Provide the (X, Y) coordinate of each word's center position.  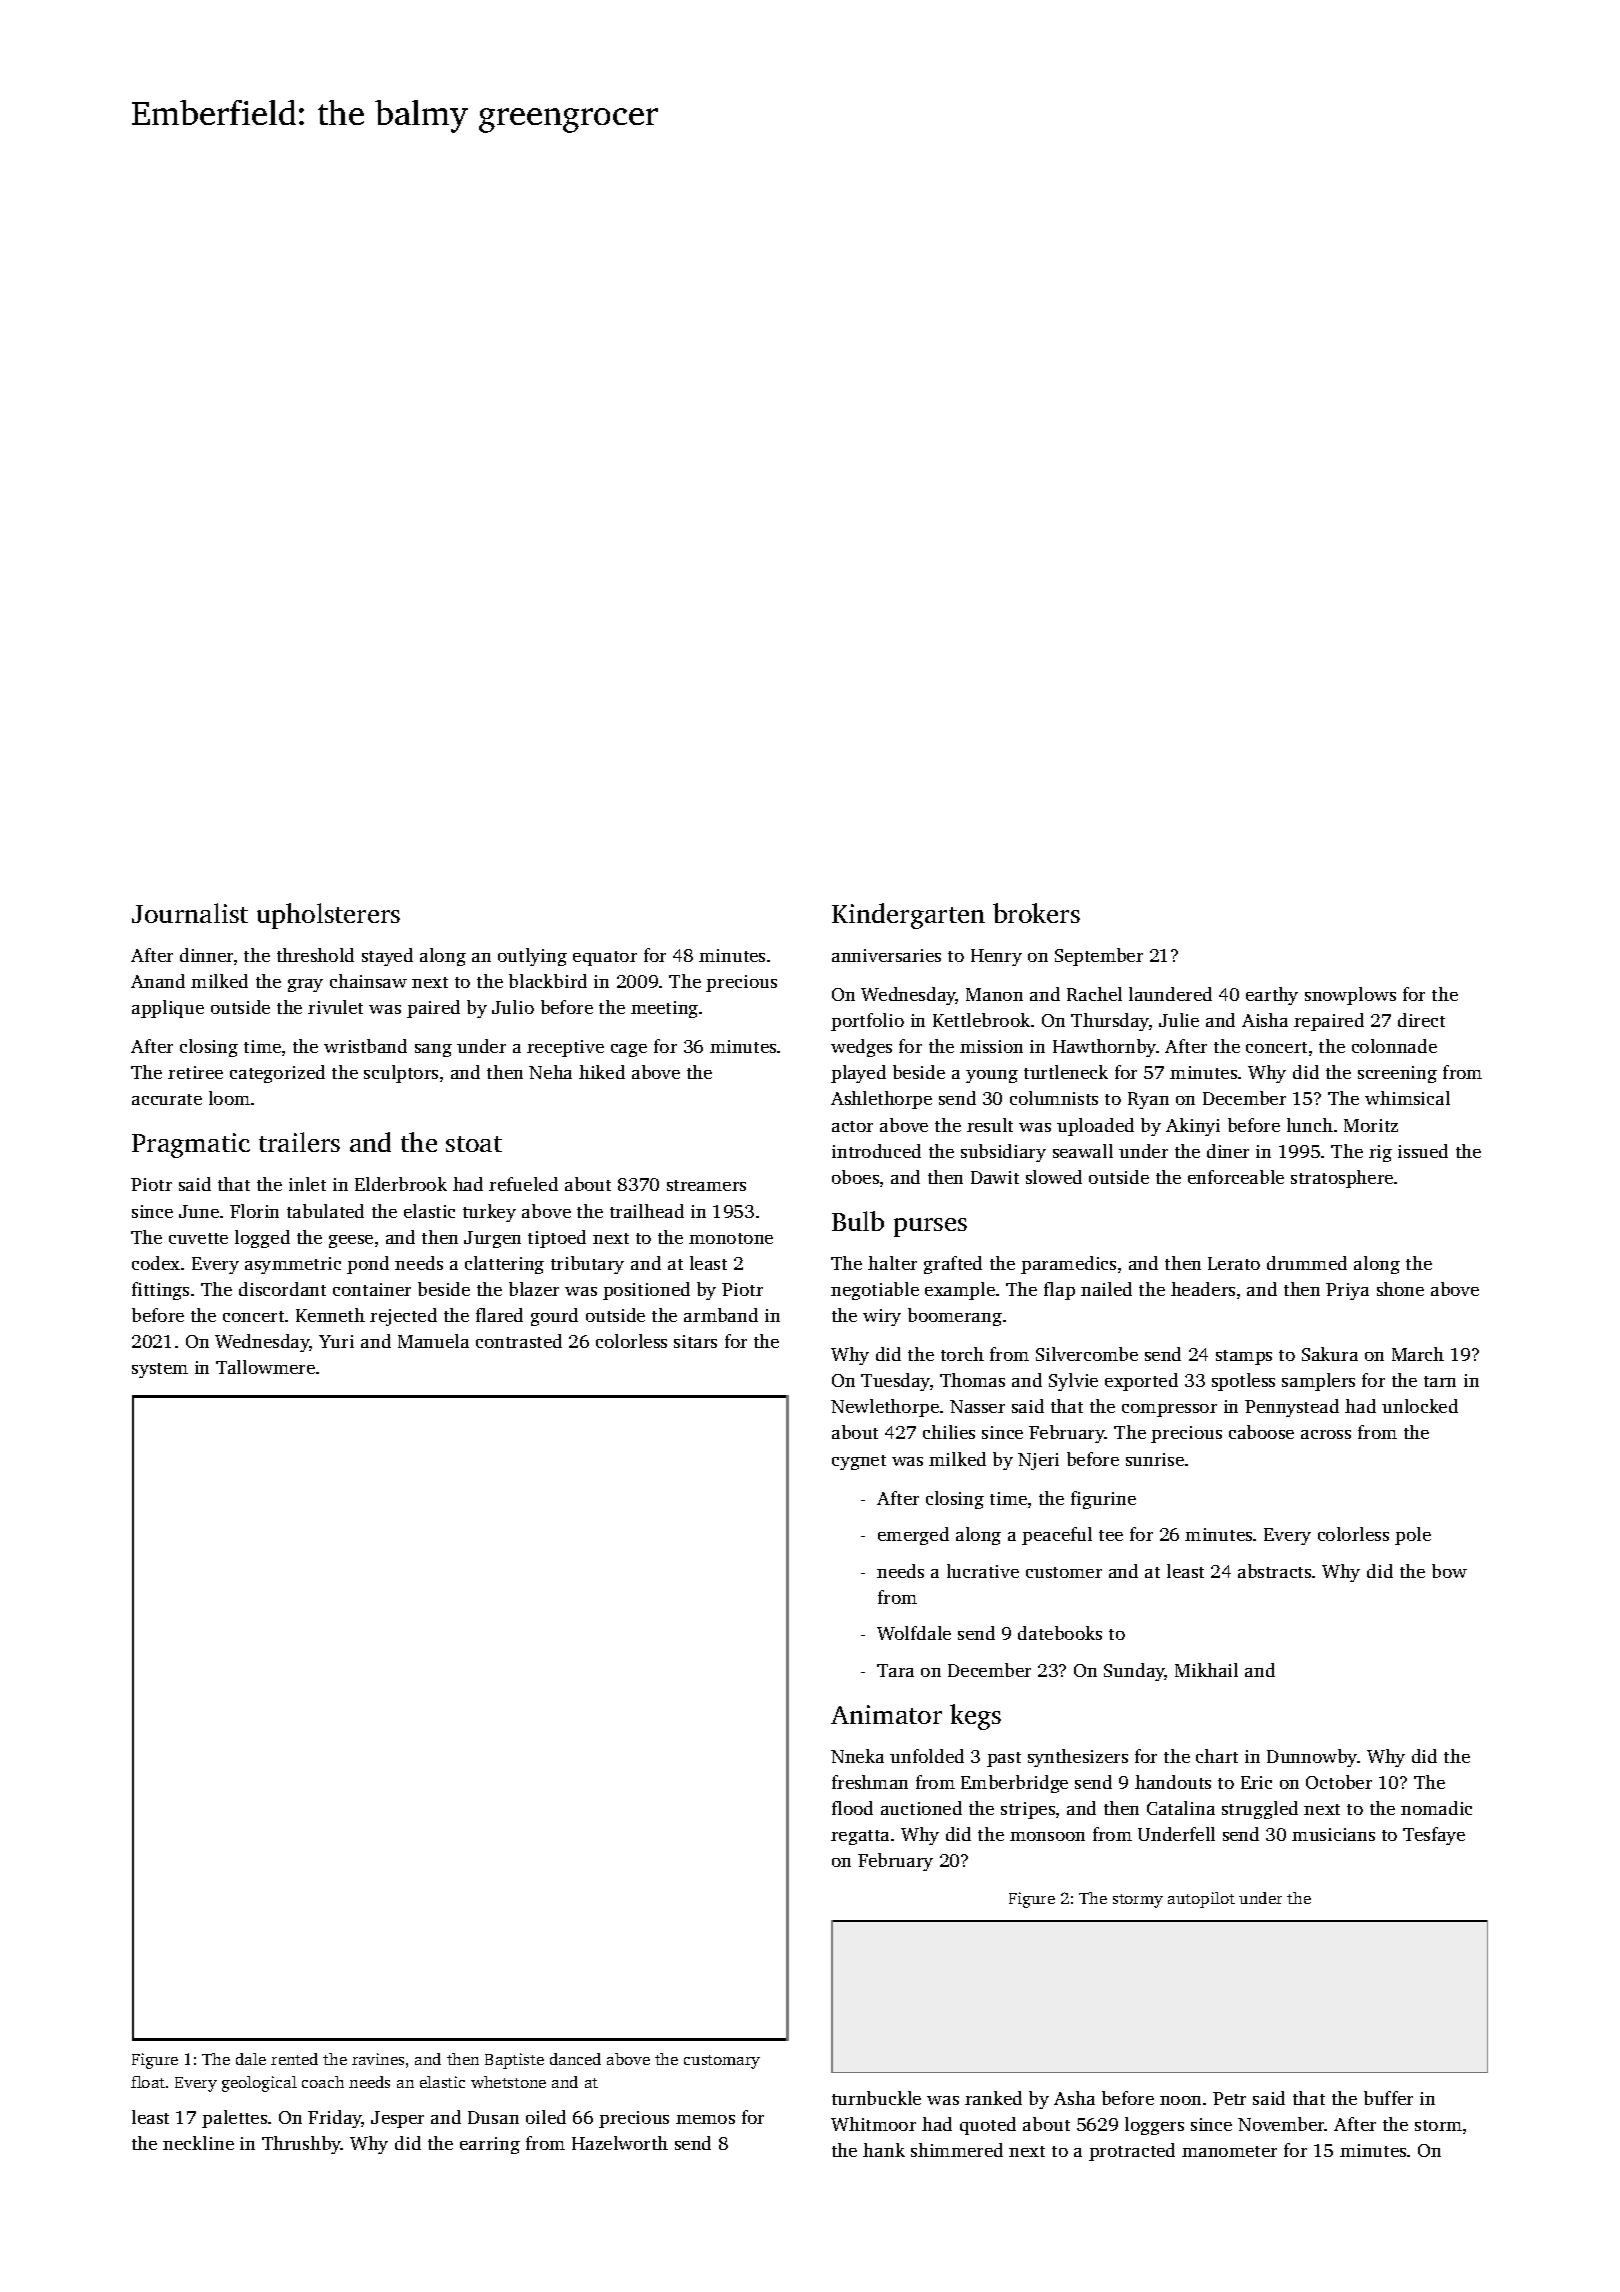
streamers (706, 1185)
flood (852, 1808)
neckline (198, 2143)
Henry (996, 957)
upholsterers (328, 916)
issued (1423, 1151)
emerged (913, 1536)
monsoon (1047, 1836)
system (160, 1370)
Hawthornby (1104, 1048)
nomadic (1436, 1808)
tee (1111, 1535)
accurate (167, 1099)
